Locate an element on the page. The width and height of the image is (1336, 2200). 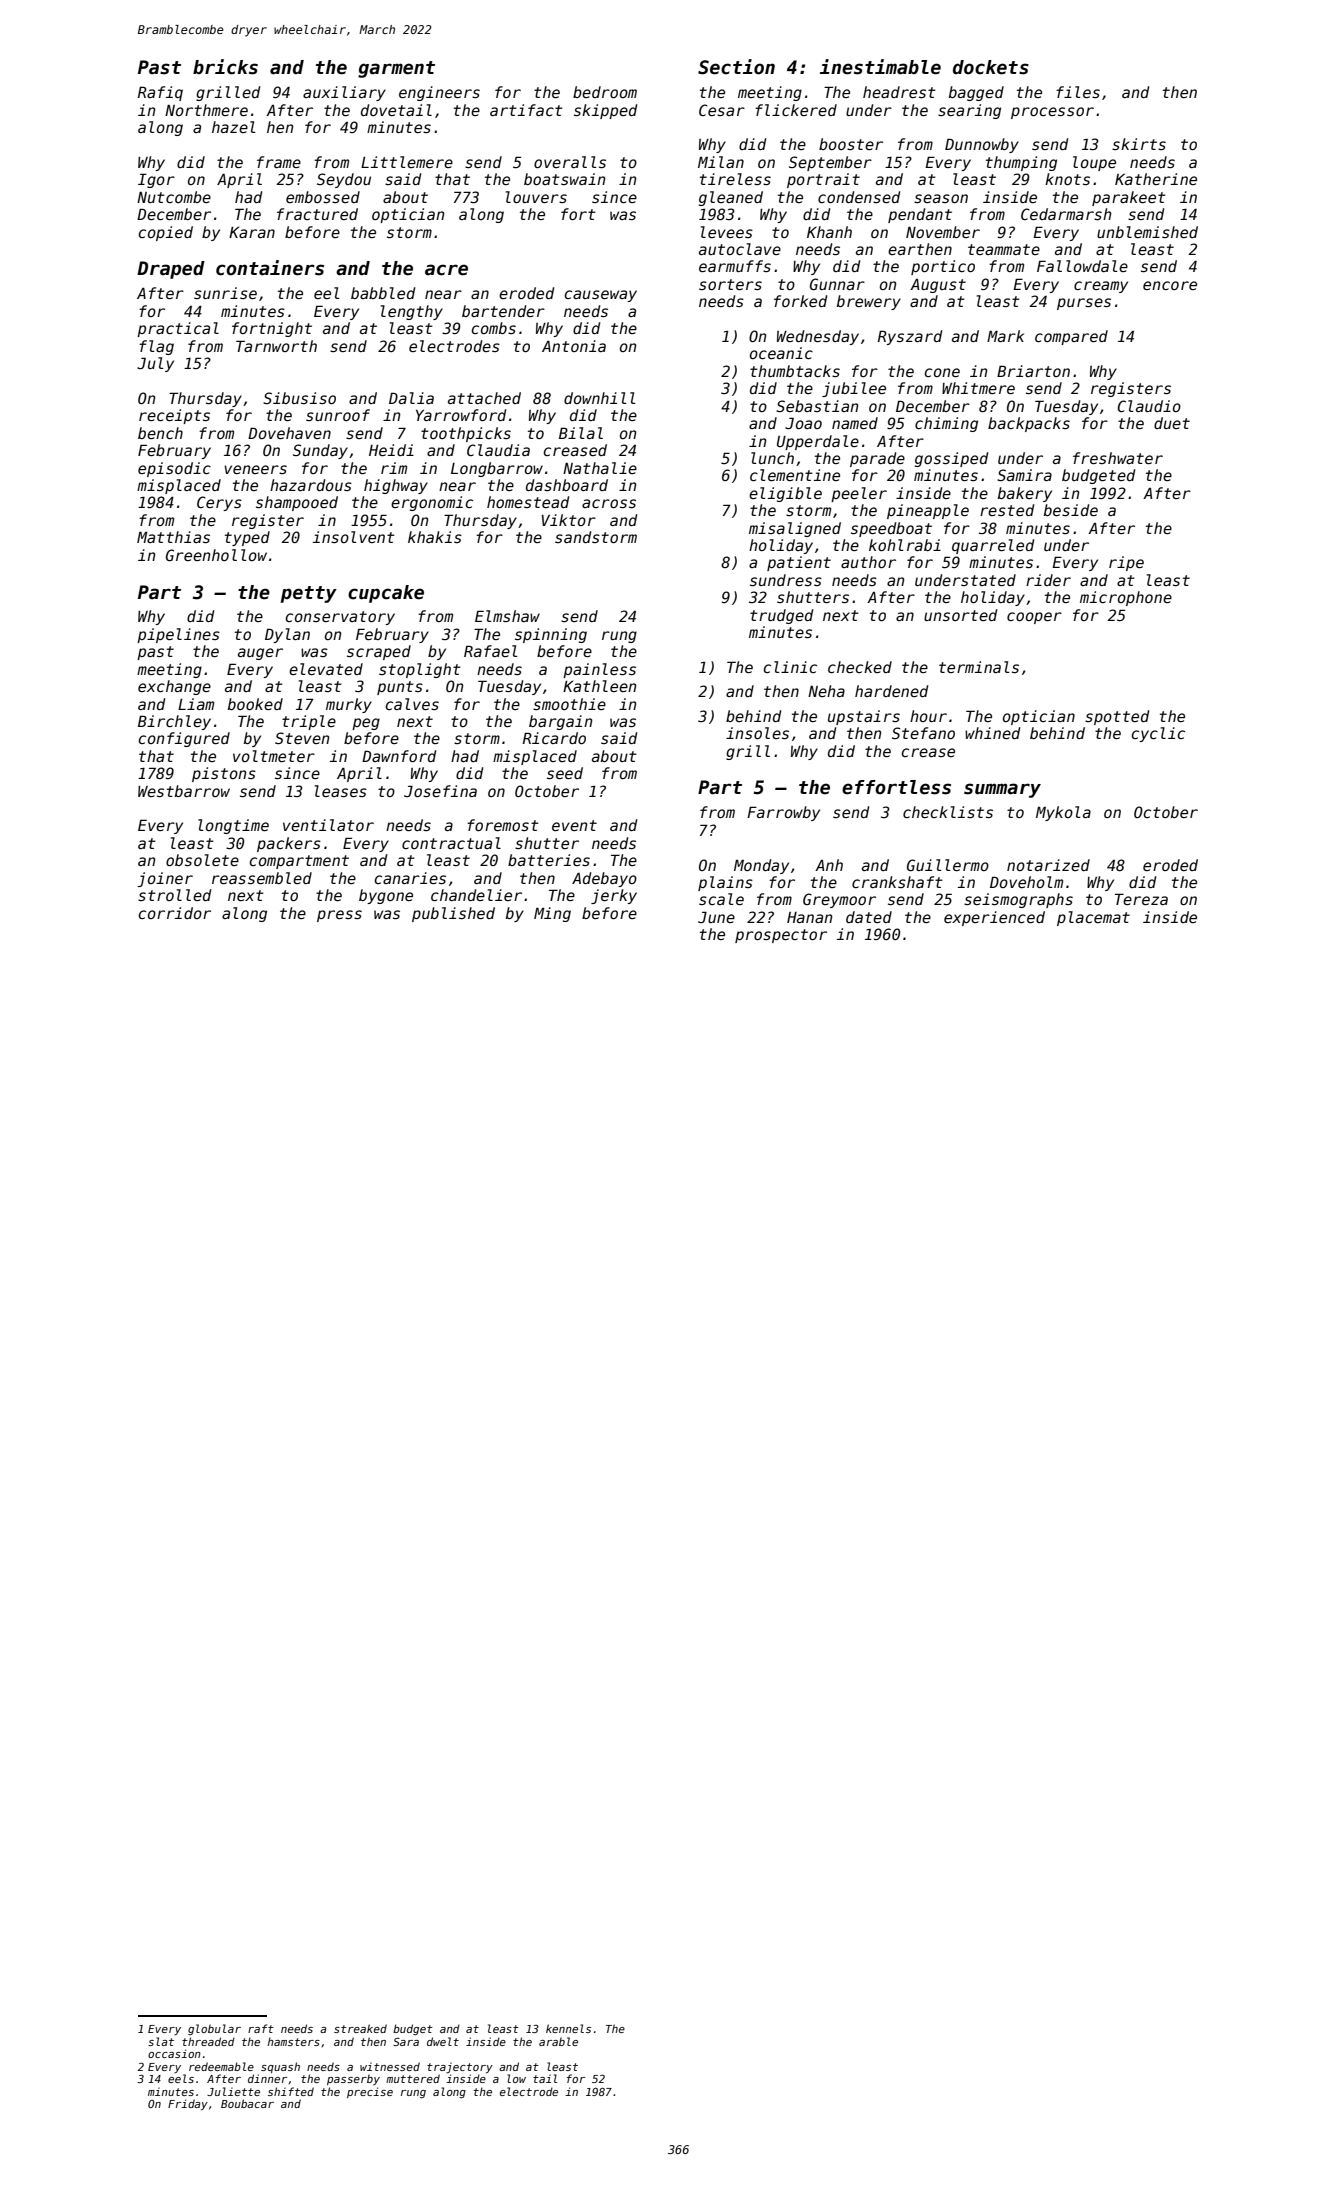
experienced is located at coordinates (994, 918).
